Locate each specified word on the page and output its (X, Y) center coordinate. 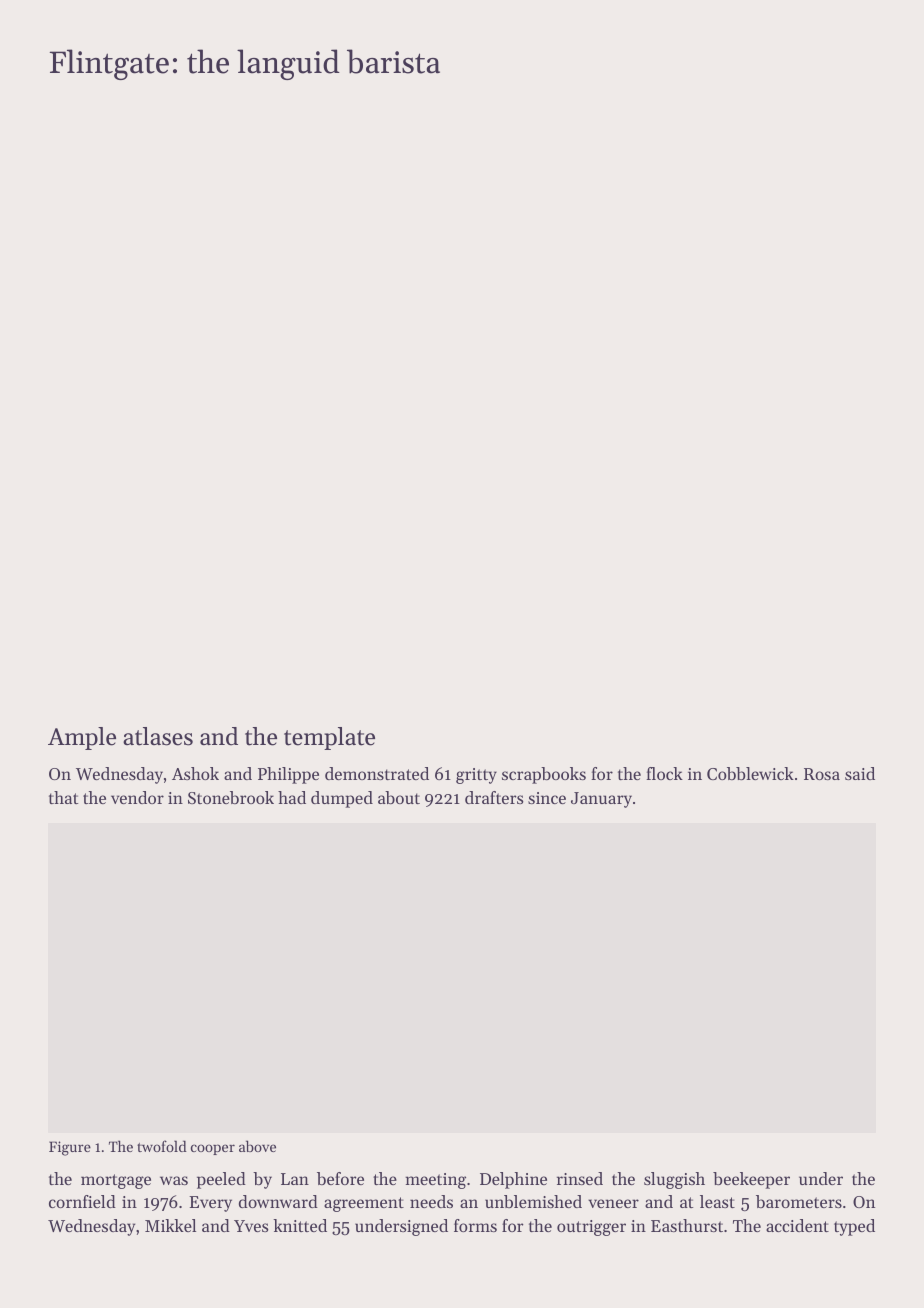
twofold (162, 1146)
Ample (82, 738)
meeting (435, 1181)
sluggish (674, 1180)
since (547, 798)
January (601, 800)
